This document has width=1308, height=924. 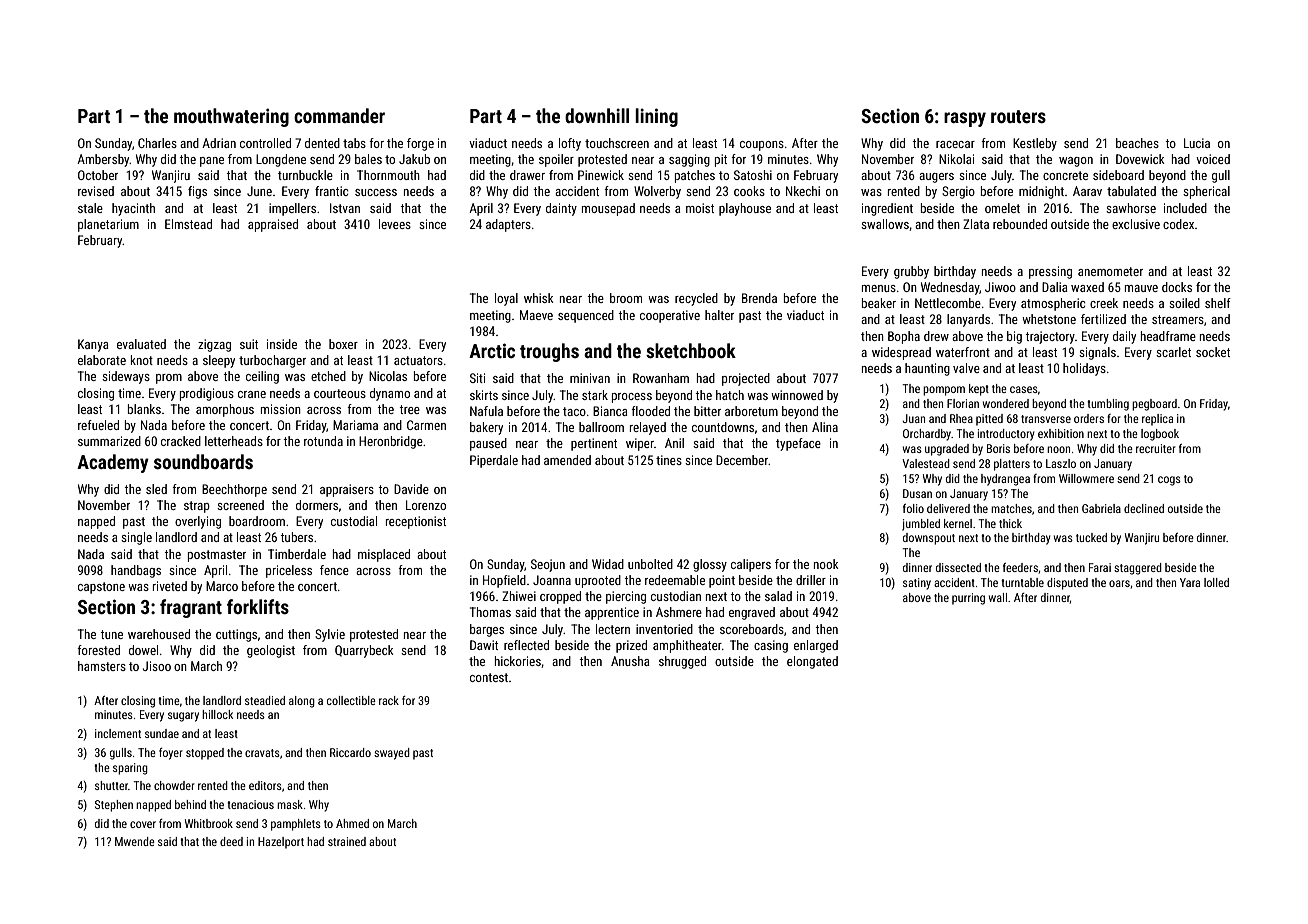 What do you see at coordinates (108, 225) in the document?
I see `planetarium` at bounding box center [108, 225].
